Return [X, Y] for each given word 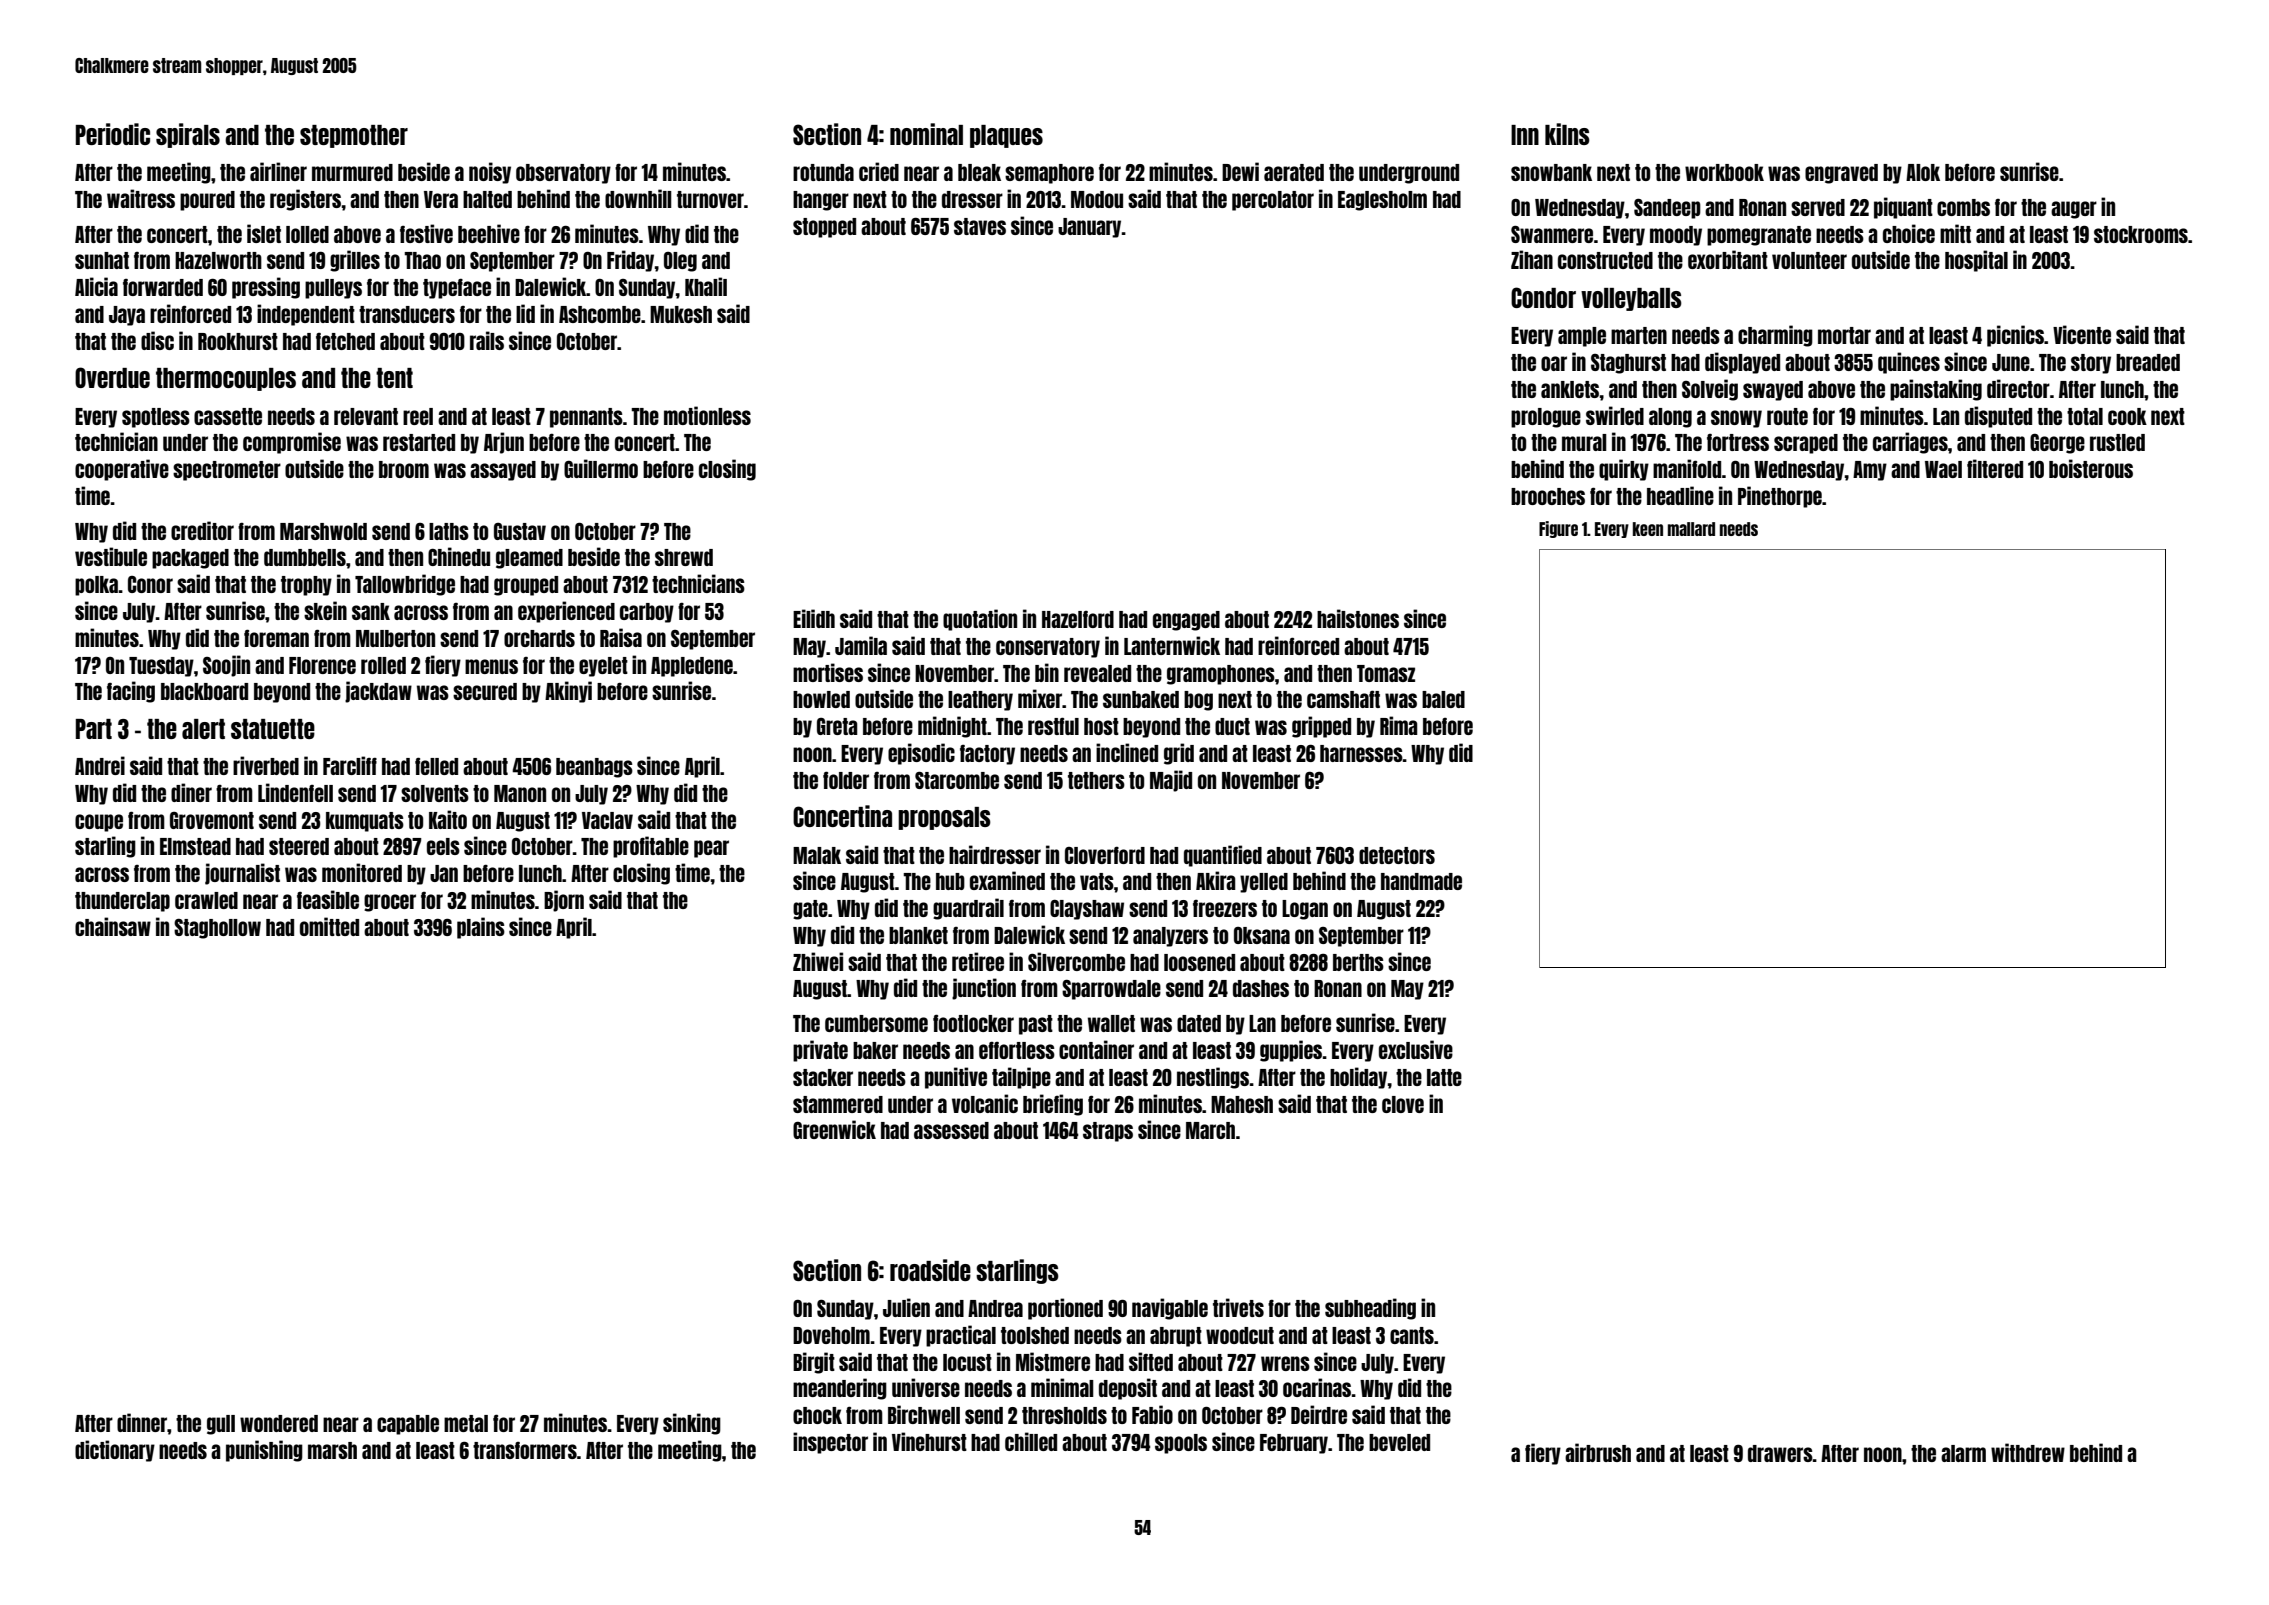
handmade [1421, 881]
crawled [206, 900]
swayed [1773, 391]
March [1210, 1130]
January [1089, 228]
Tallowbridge [405, 585]
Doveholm [831, 1335]
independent [306, 315]
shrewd [684, 557]
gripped [1321, 727]
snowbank [1551, 172]
